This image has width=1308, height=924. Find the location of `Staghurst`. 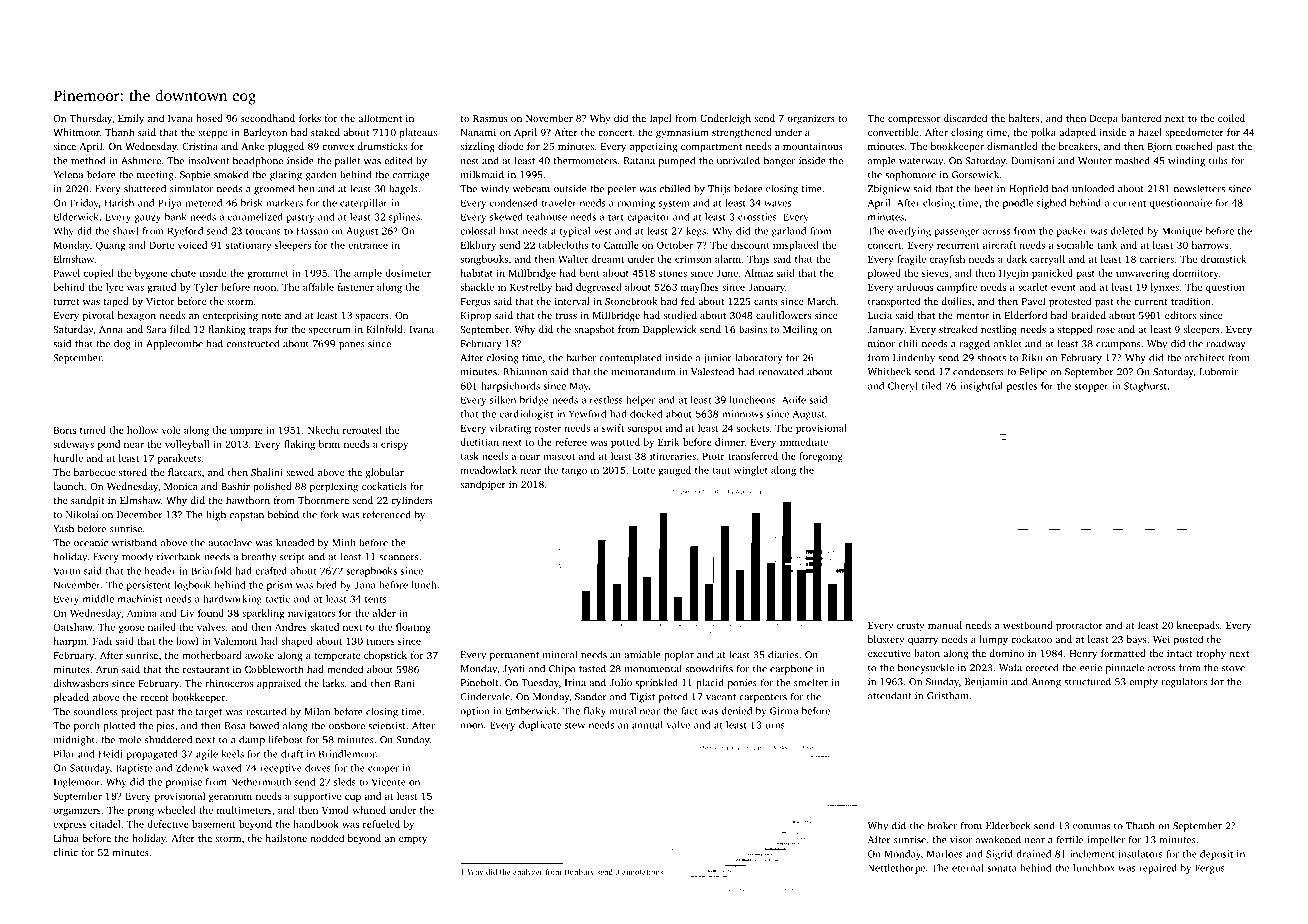

Staghurst is located at coordinates (1145, 387).
